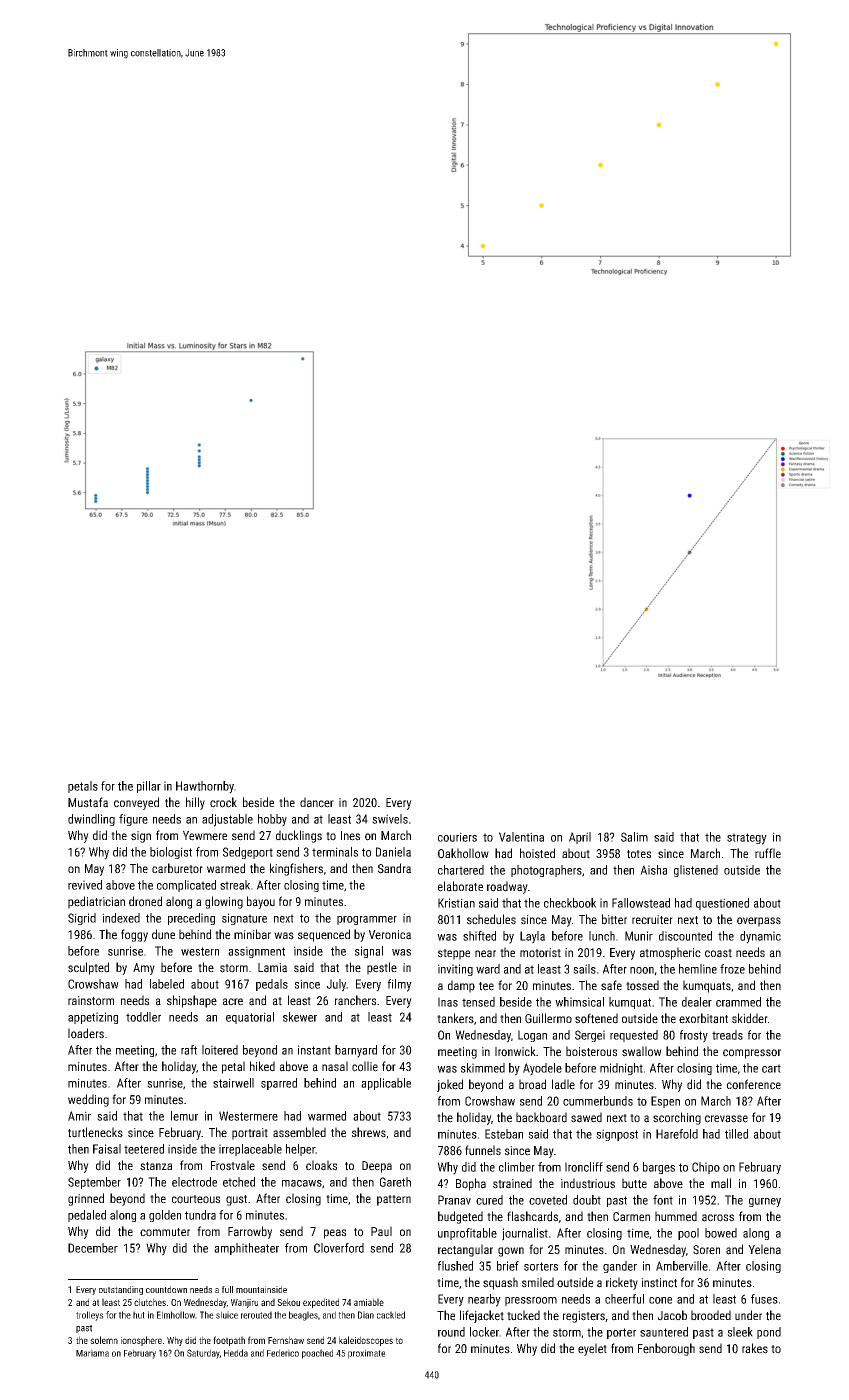 The height and width of the page is (1400, 849). I want to click on Harefold, so click(677, 1134).
